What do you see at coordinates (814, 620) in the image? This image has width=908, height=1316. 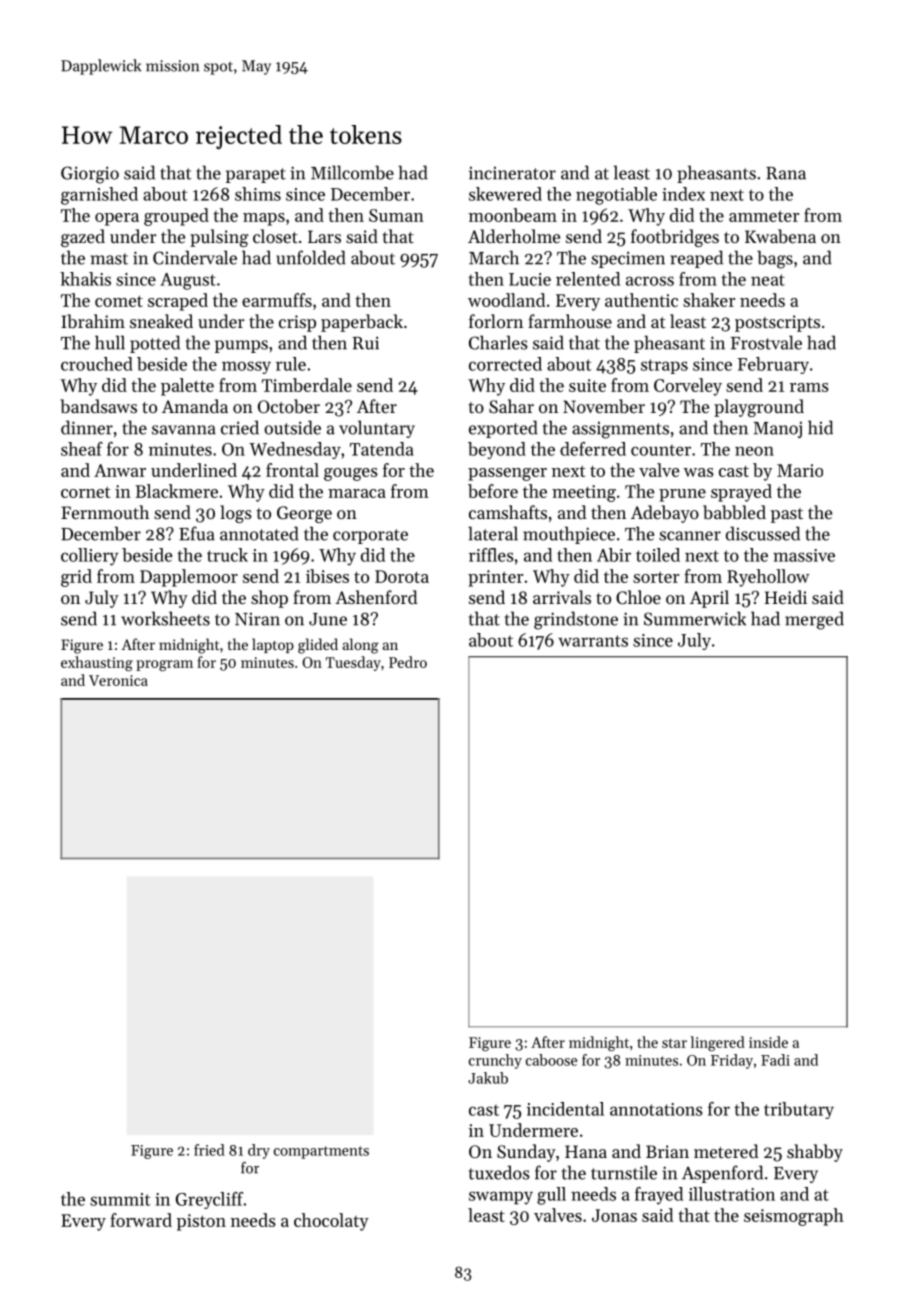 I see `merged` at bounding box center [814, 620].
